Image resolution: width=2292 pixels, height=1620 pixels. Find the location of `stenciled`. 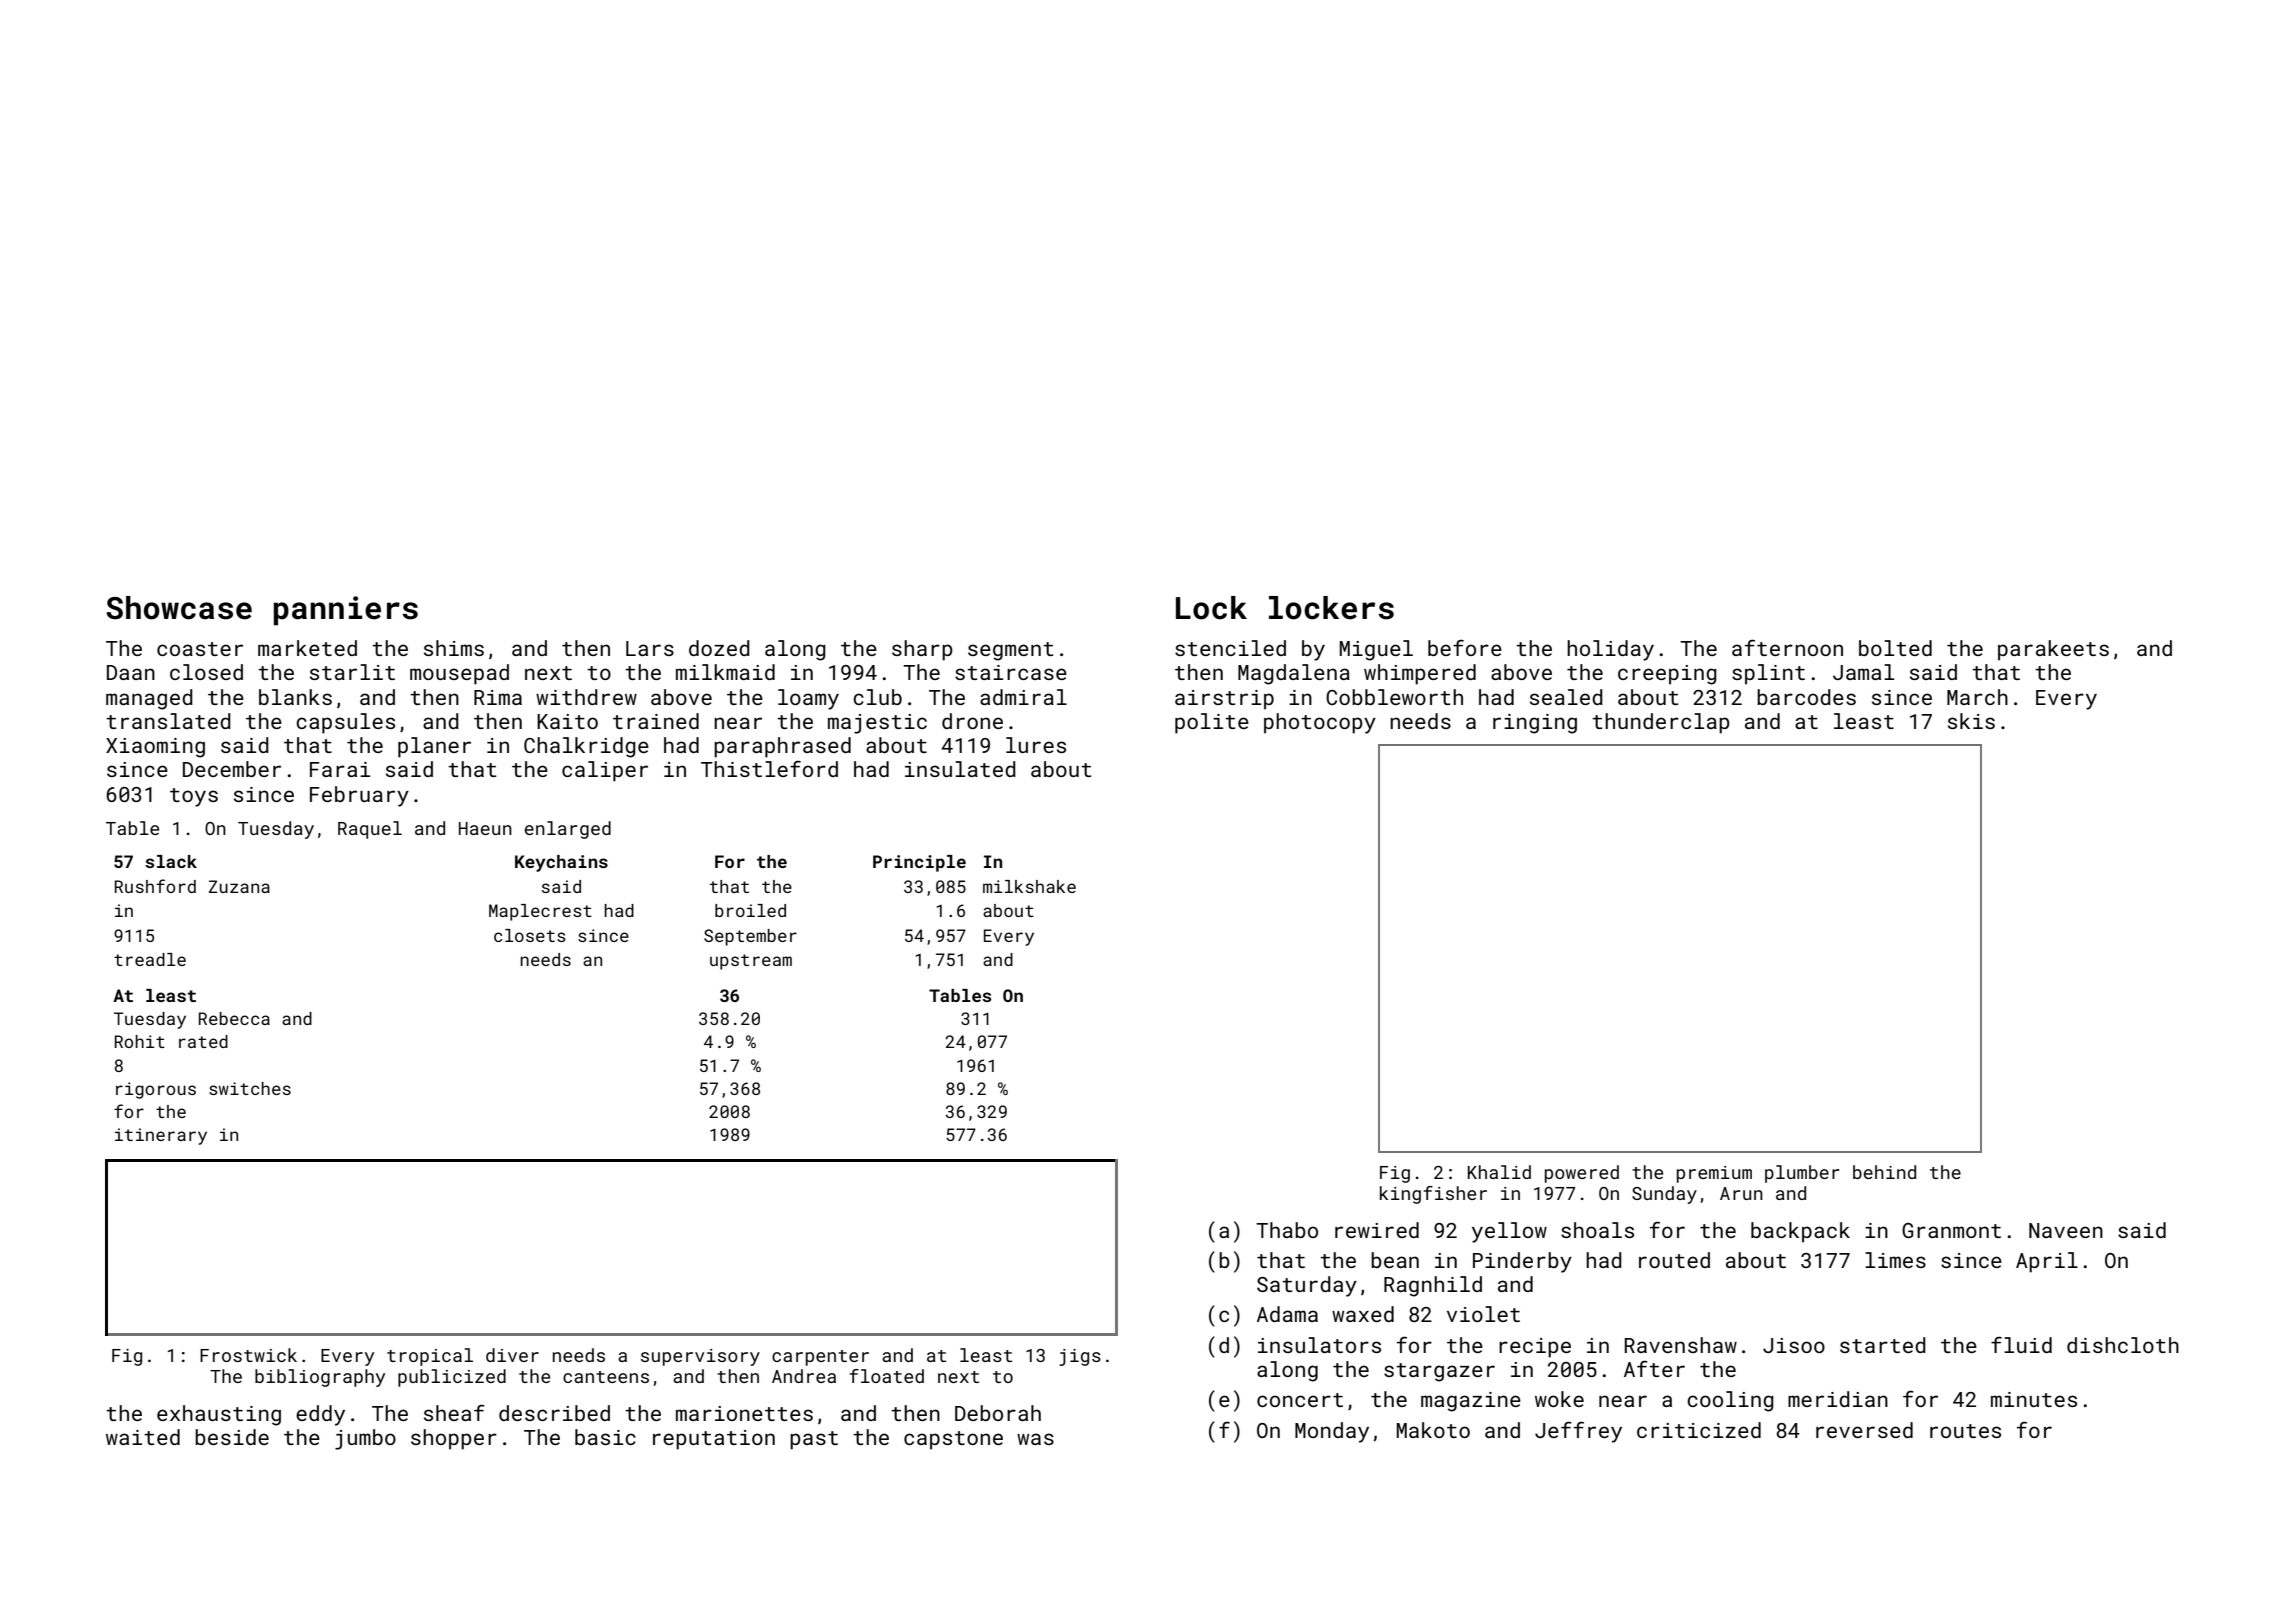

stenciled is located at coordinates (1230, 648).
